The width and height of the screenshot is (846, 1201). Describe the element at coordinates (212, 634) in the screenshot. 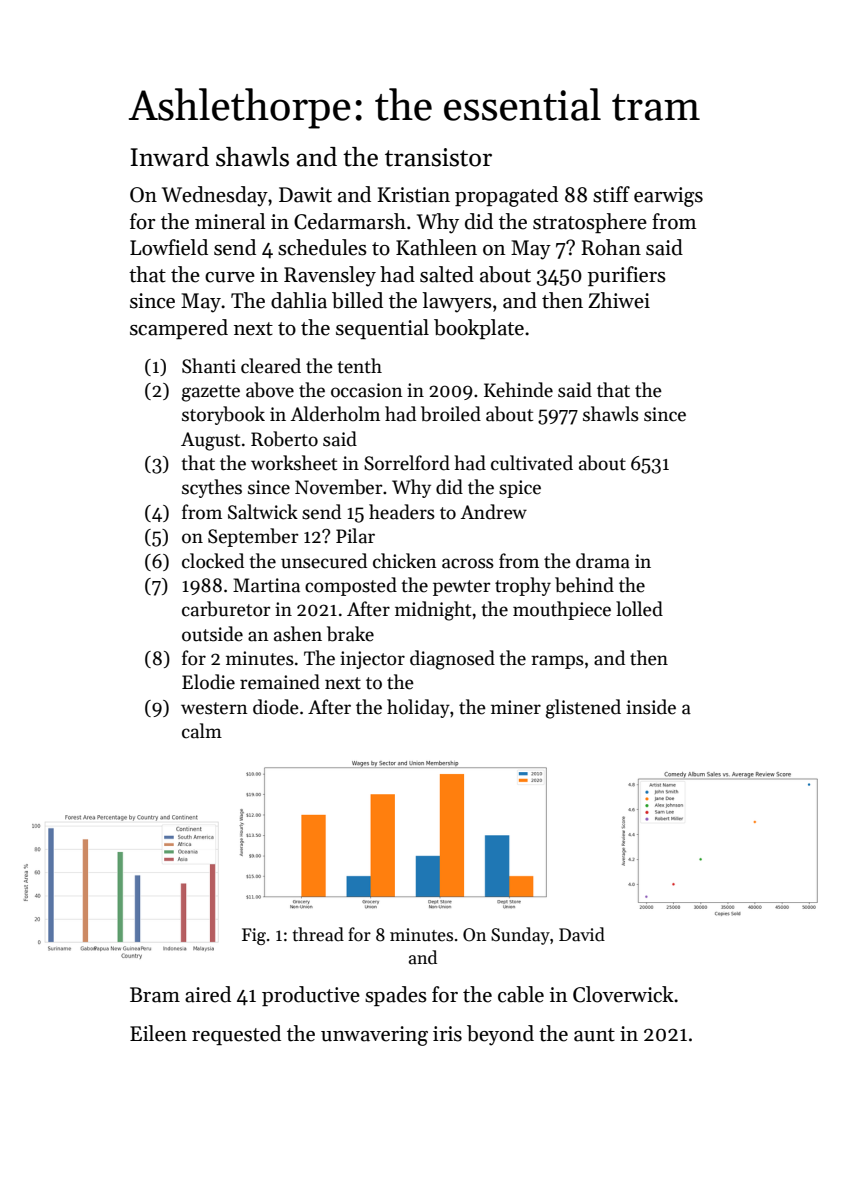

I see `outside` at that location.
